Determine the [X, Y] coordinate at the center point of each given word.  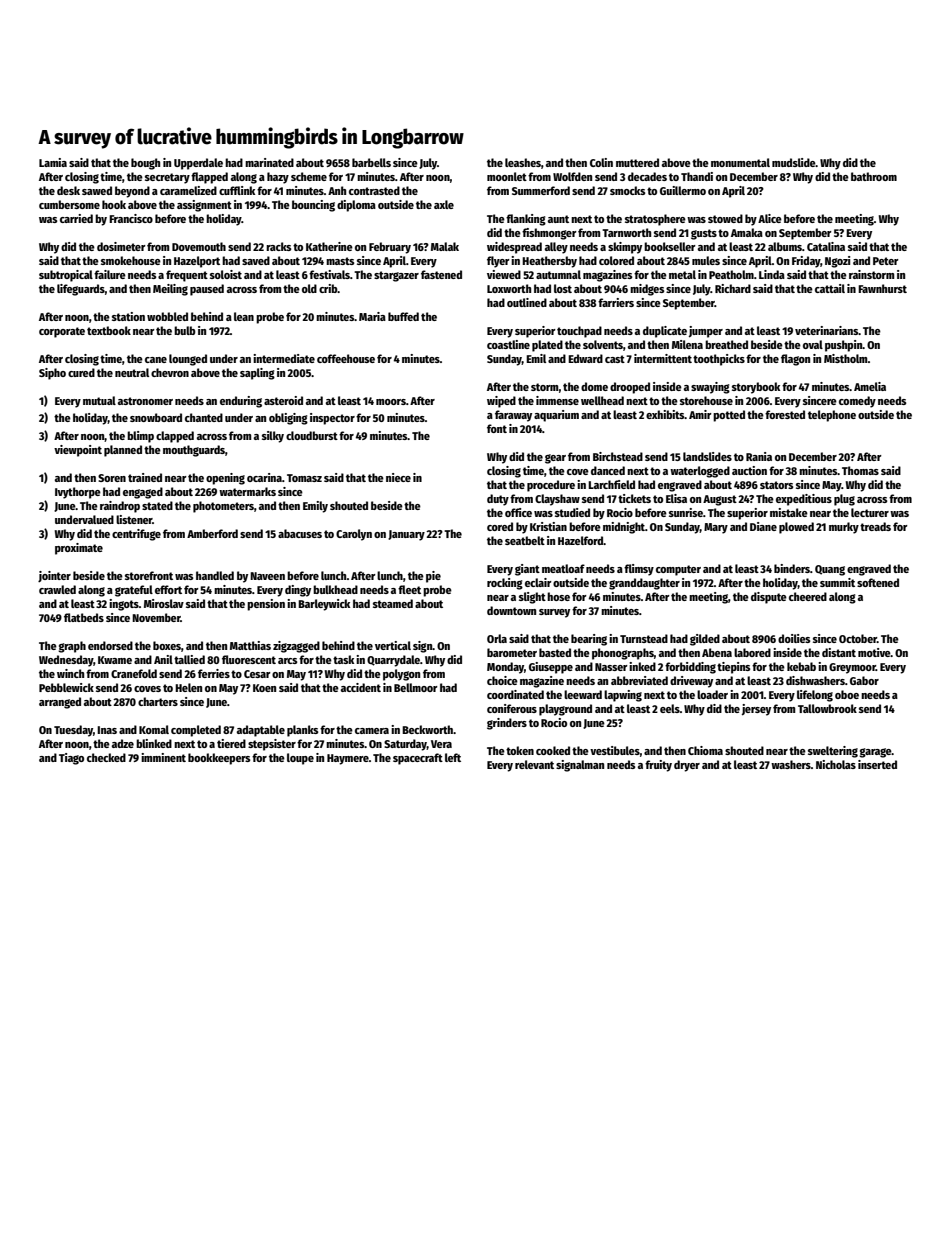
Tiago [71, 759]
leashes [523, 162]
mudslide [794, 162]
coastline [508, 344]
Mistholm [846, 358]
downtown [511, 610]
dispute [769, 598]
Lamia [53, 162]
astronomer [145, 401]
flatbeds [84, 617]
